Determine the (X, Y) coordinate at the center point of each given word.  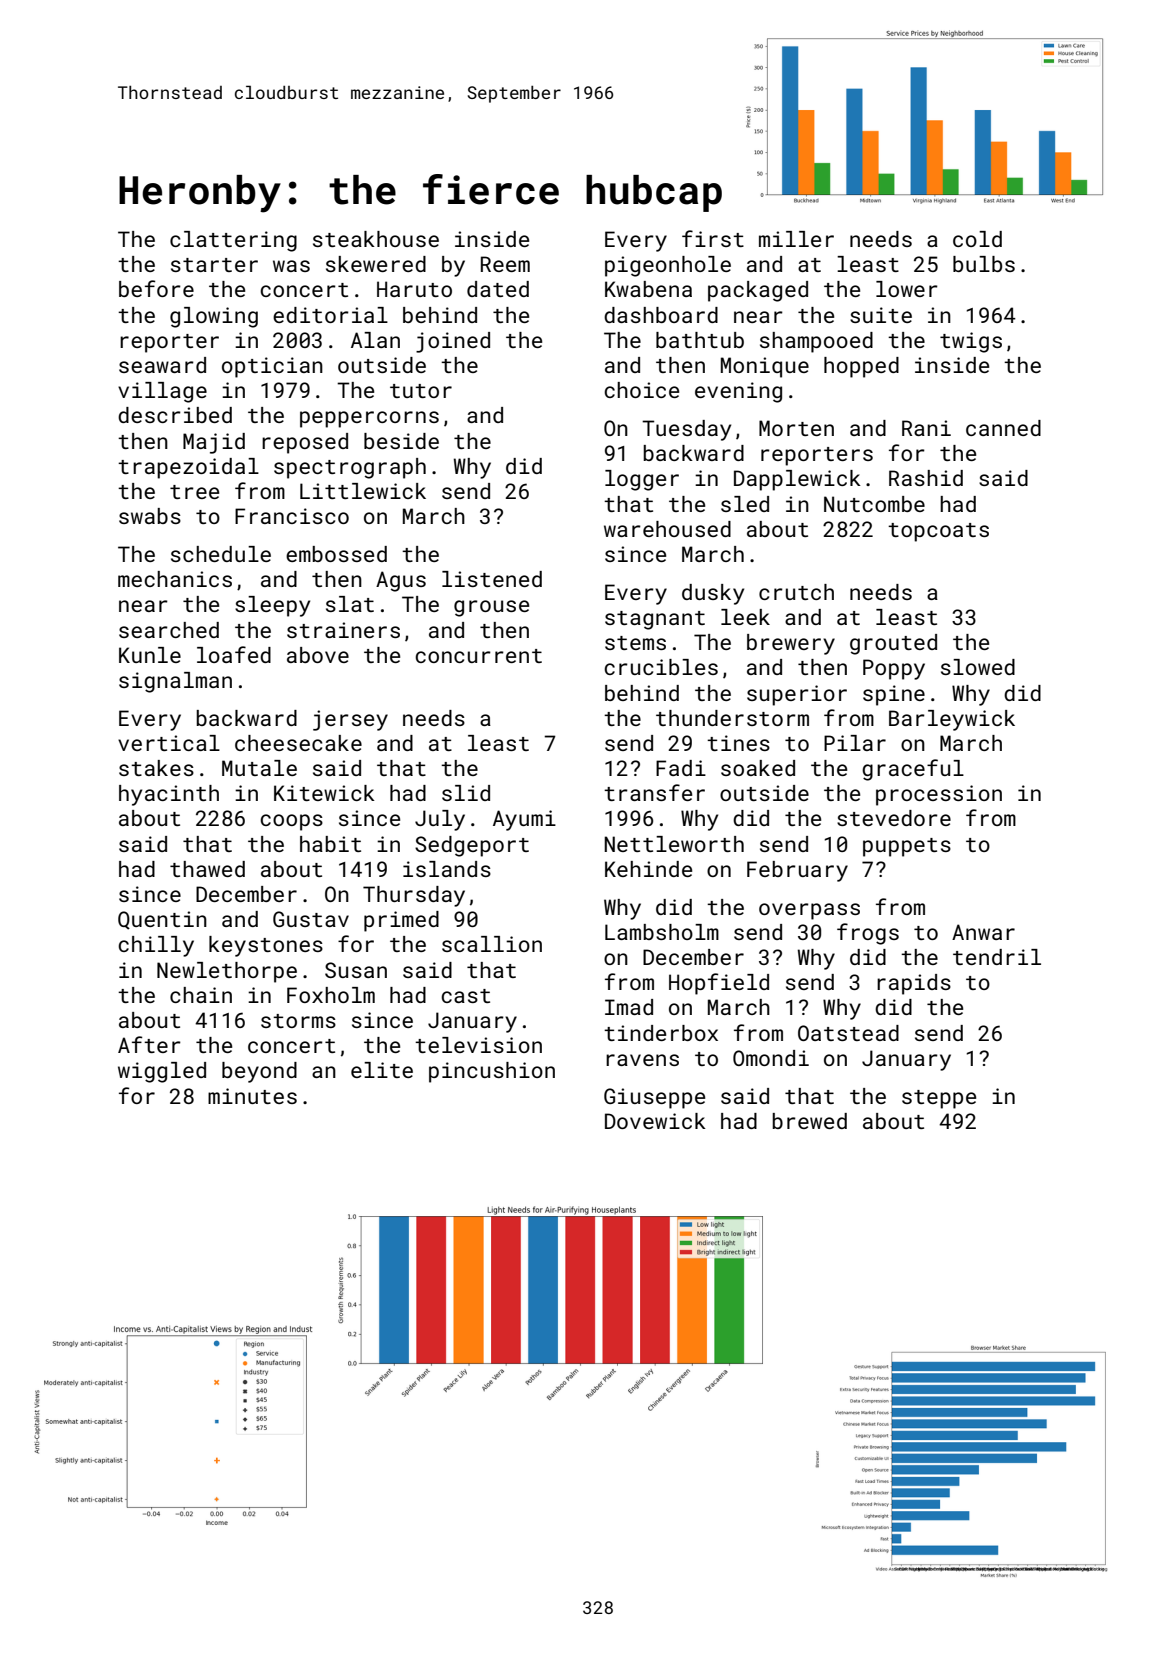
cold (977, 239)
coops (291, 822)
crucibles (661, 667)
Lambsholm (662, 932)
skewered (376, 264)
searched (169, 630)
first (713, 238)
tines (738, 743)
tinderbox (661, 1033)
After (149, 1044)
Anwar (983, 932)
